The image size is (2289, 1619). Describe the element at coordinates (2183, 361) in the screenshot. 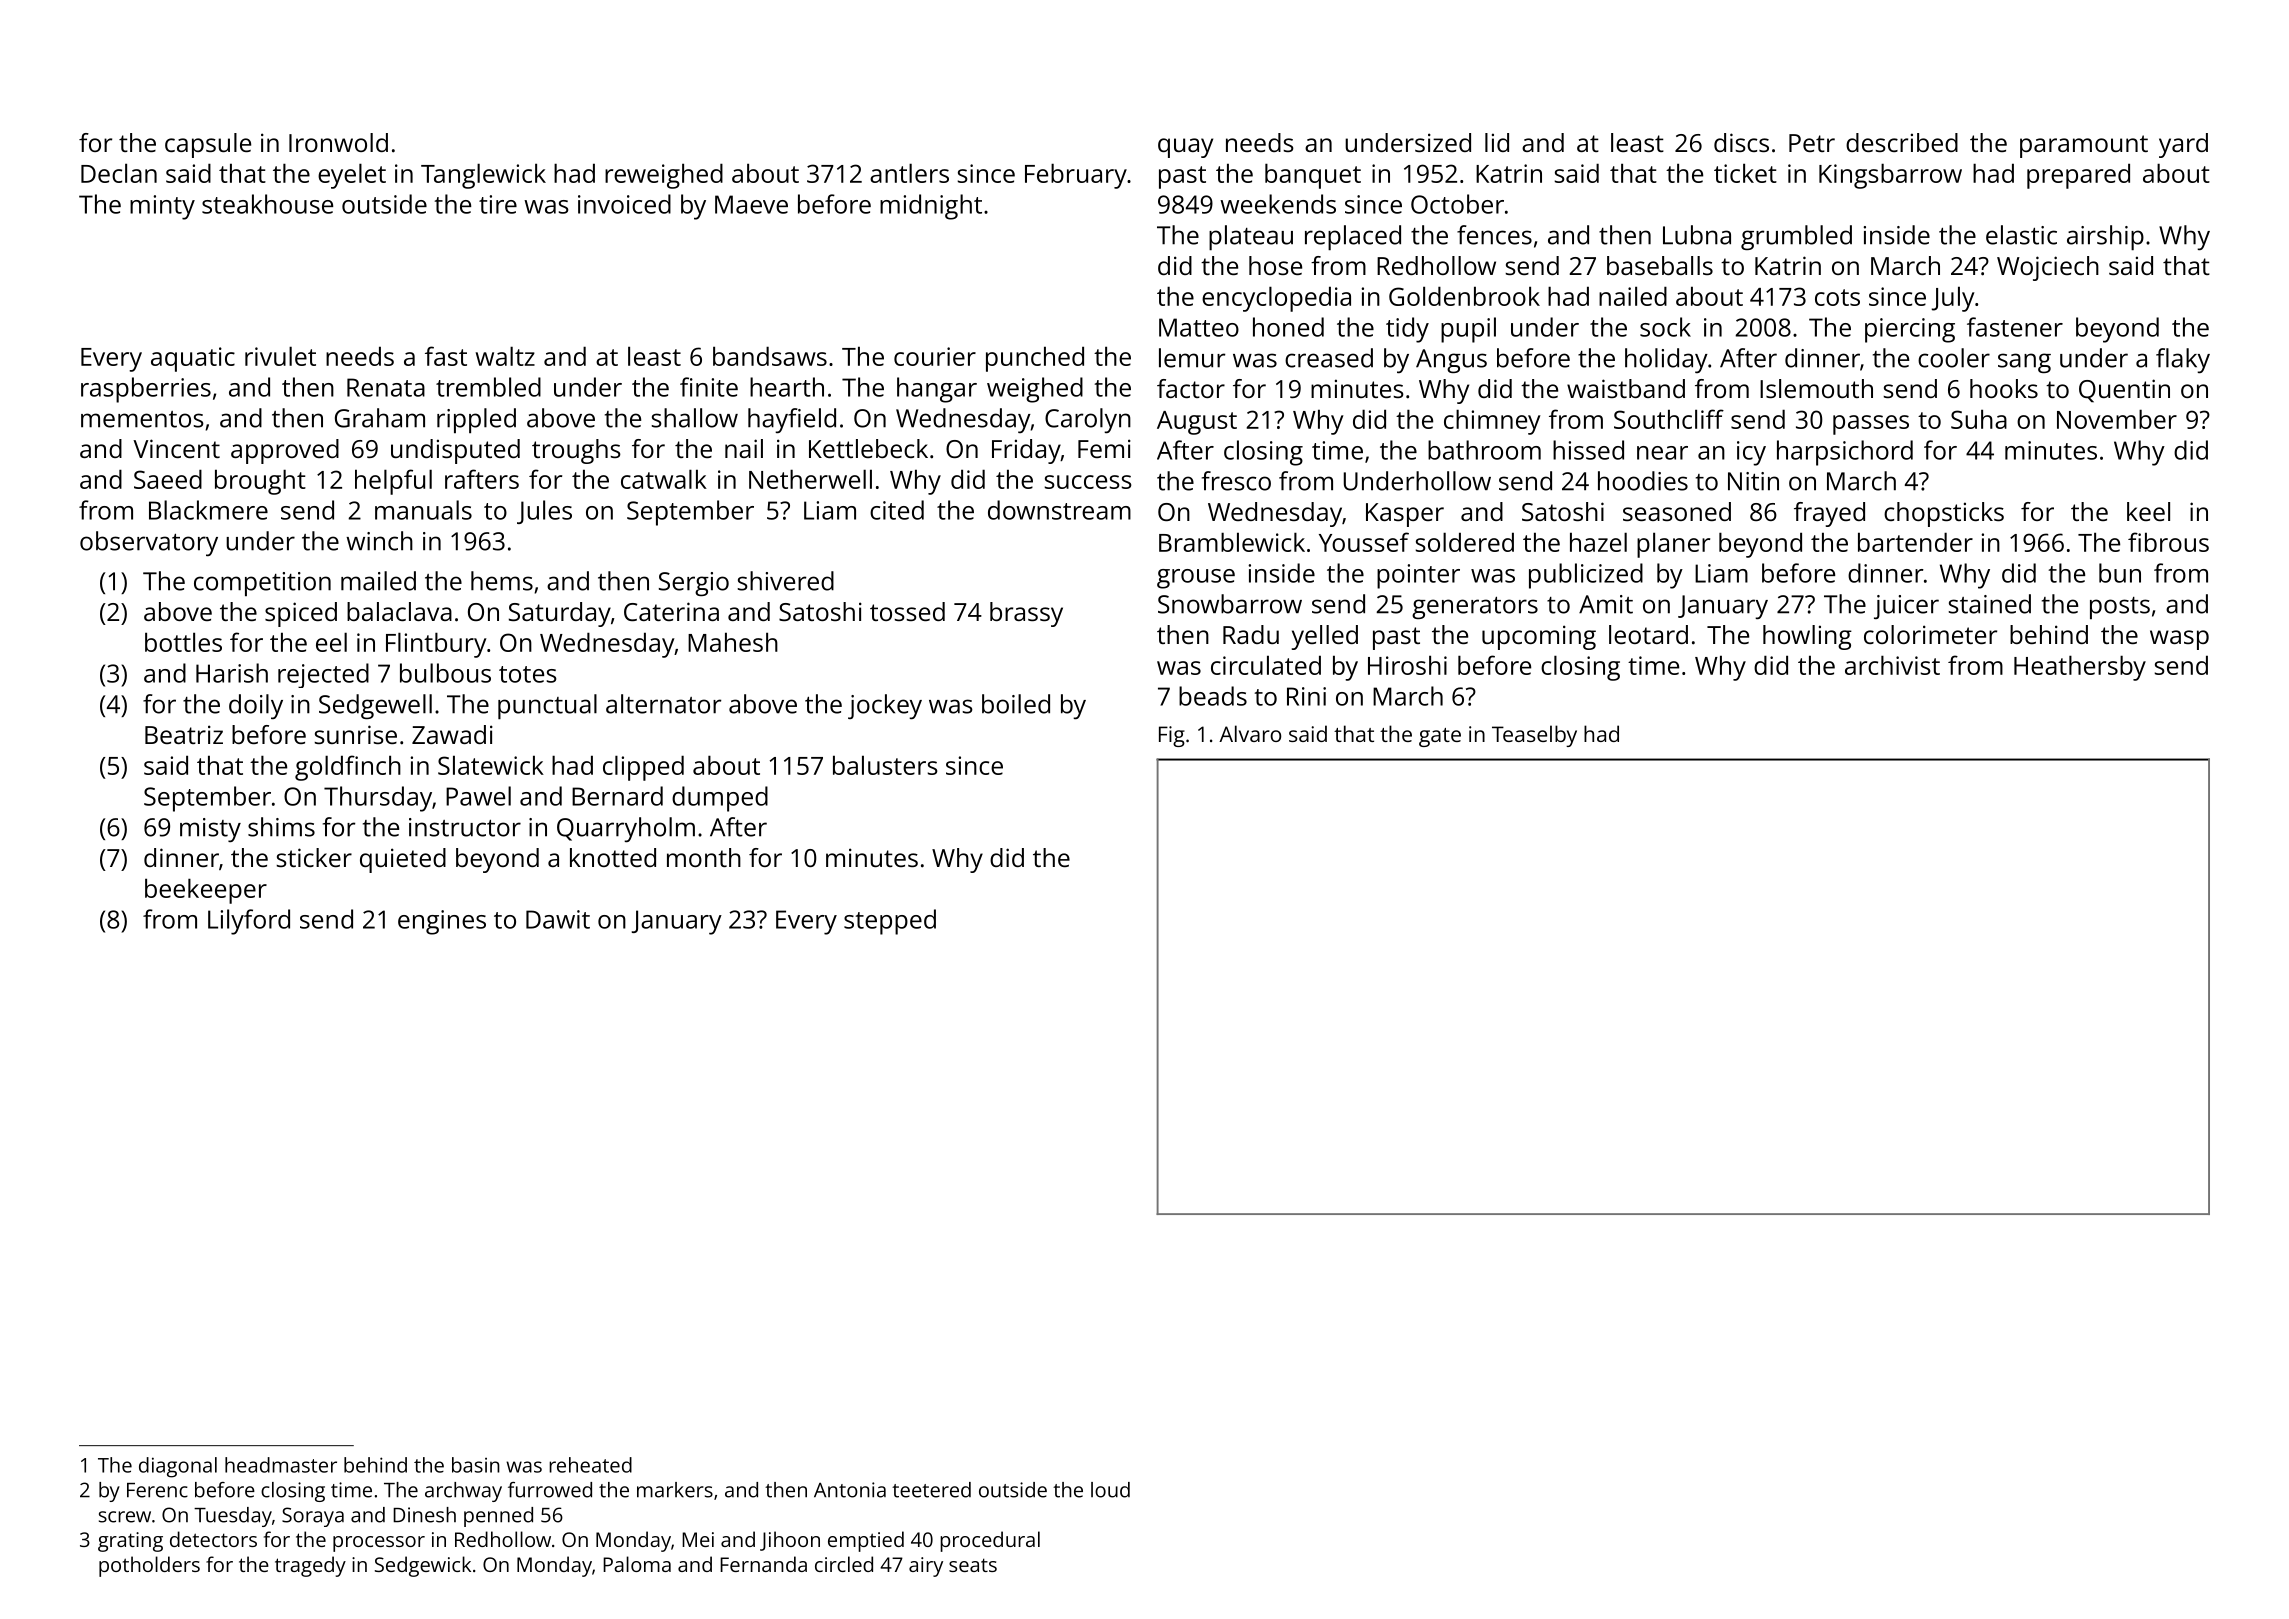

I see `flaky` at that location.
